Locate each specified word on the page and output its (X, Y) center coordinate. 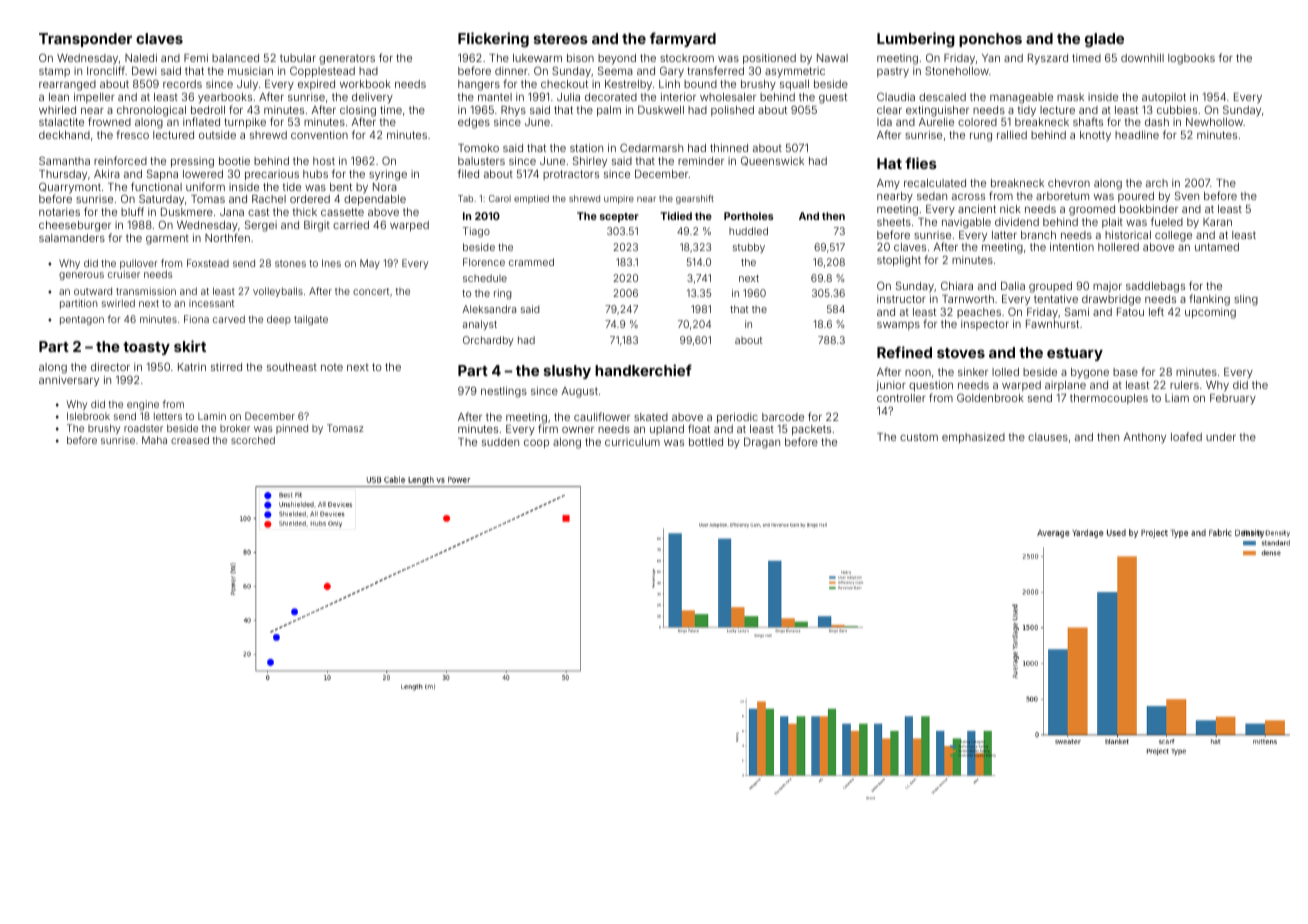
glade (1104, 40)
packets (811, 430)
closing (358, 111)
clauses (1048, 437)
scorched (253, 440)
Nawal (832, 58)
